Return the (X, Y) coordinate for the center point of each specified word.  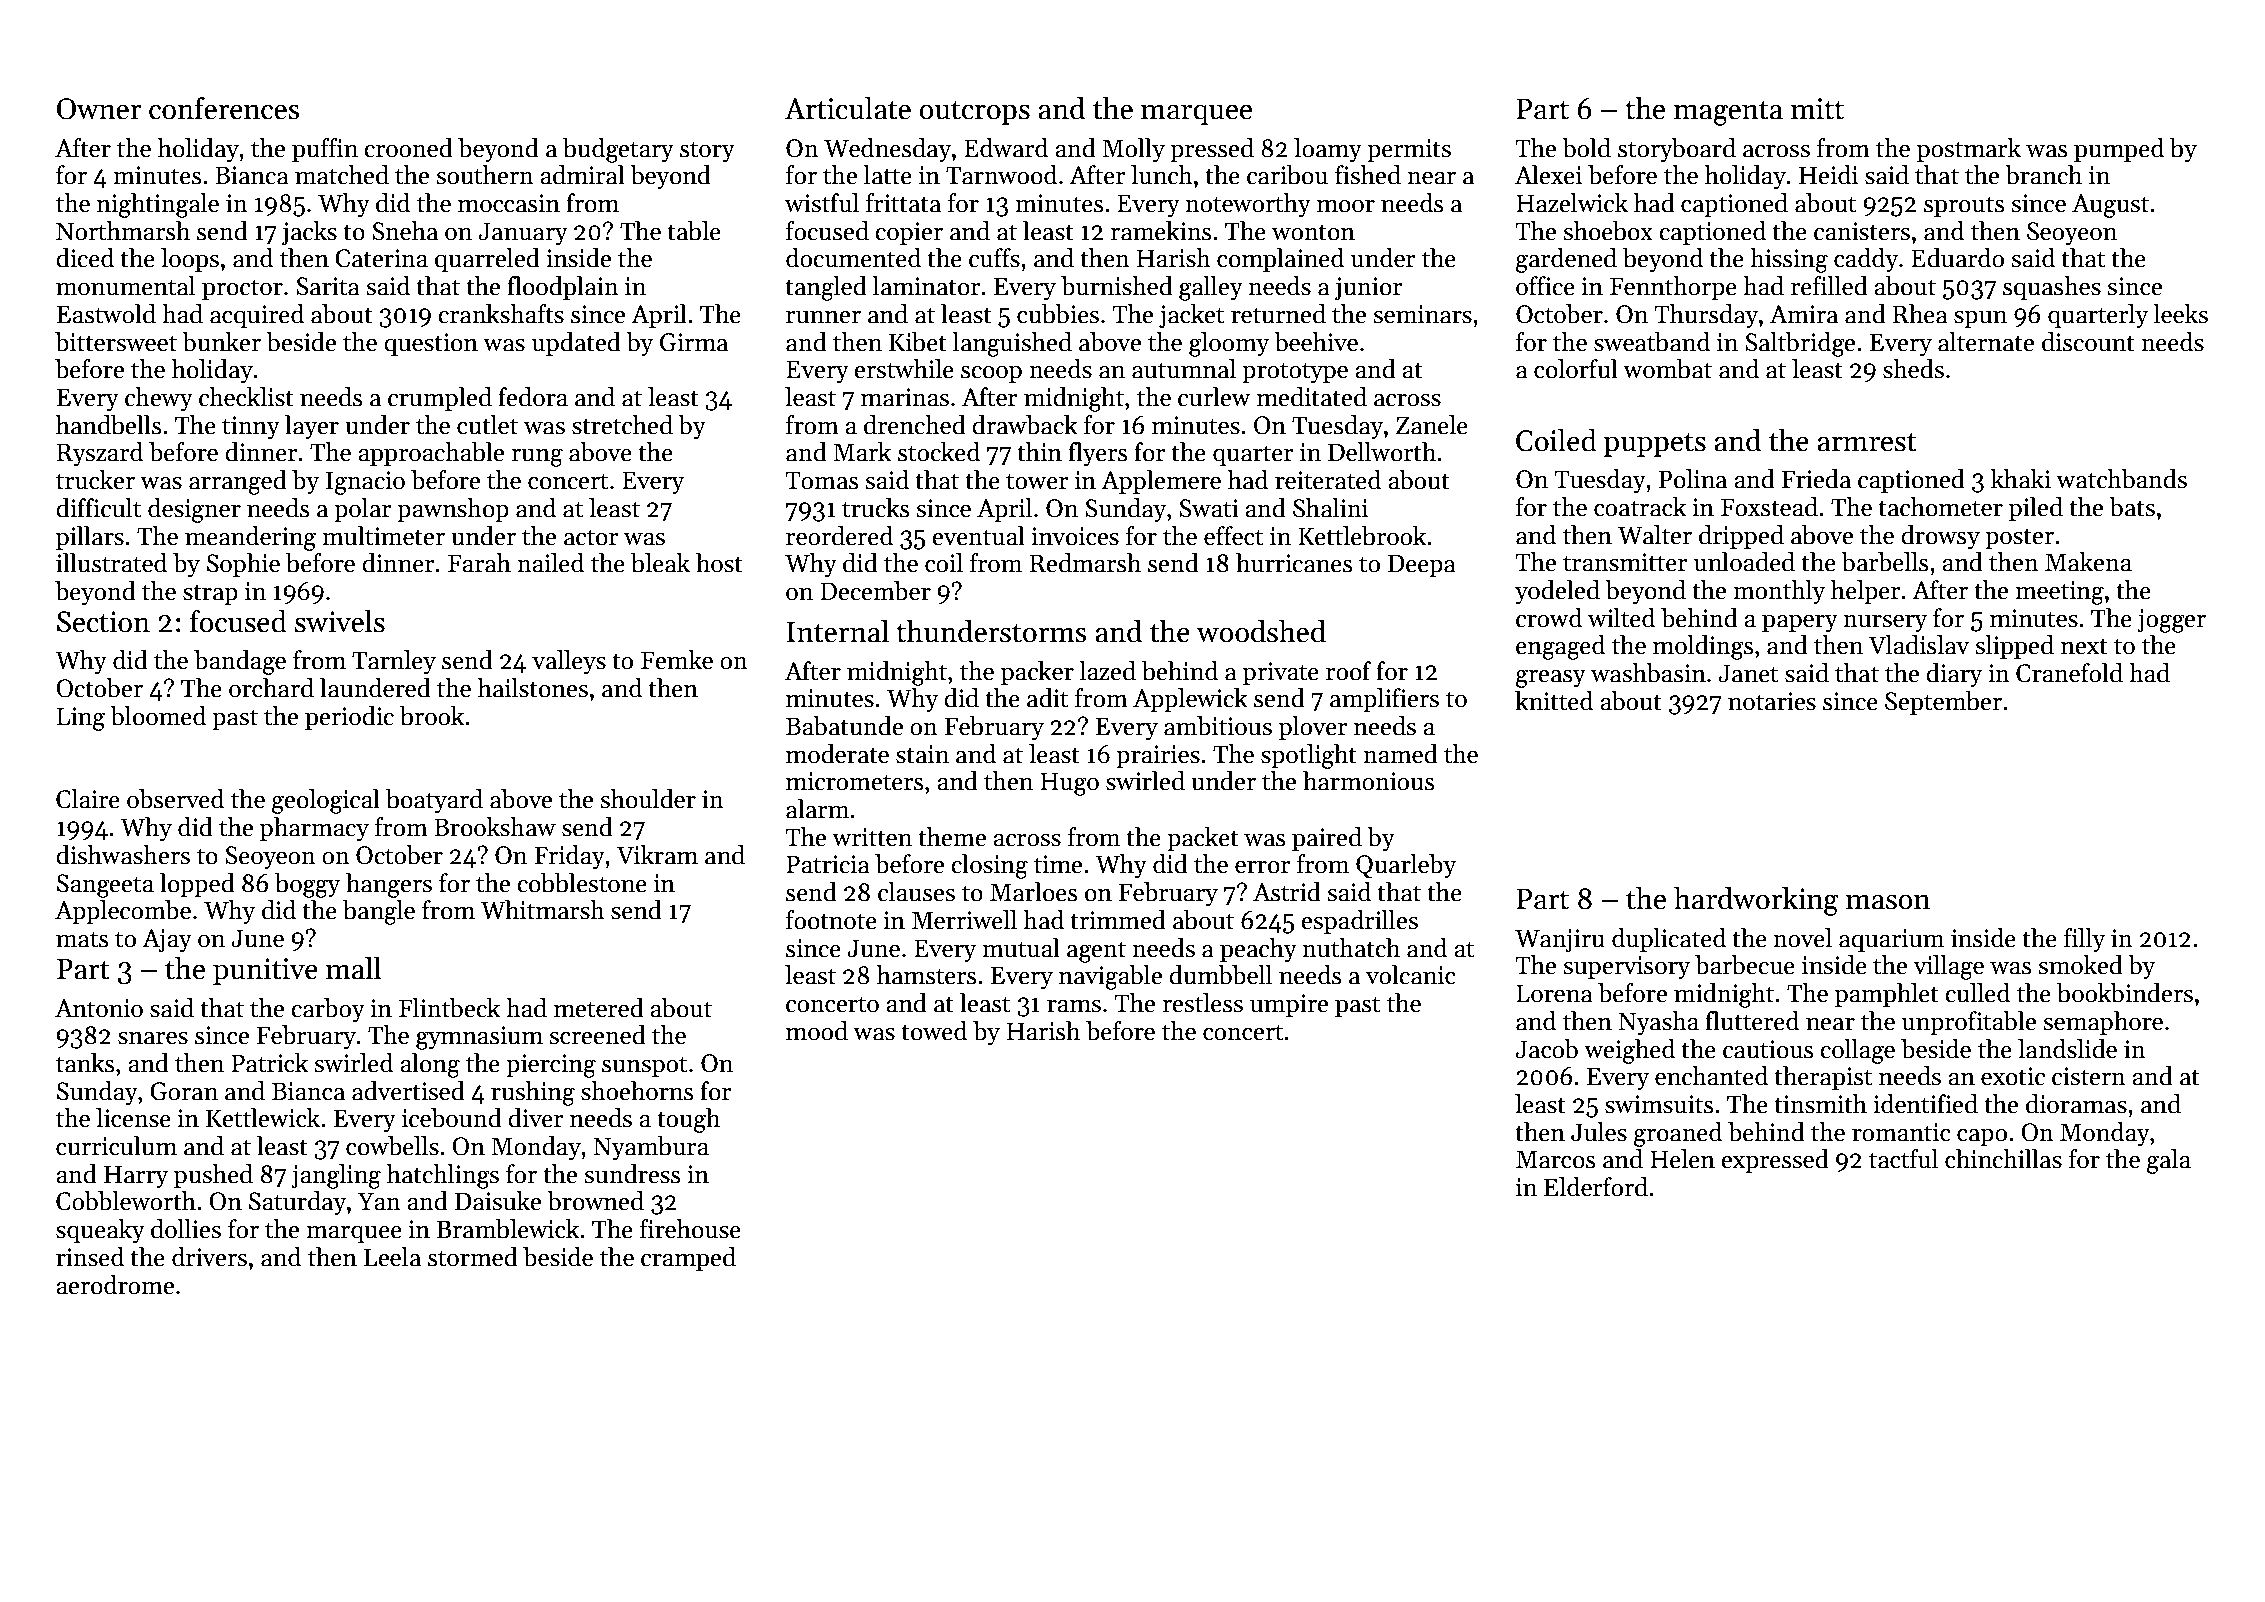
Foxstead (1769, 507)
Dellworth (1382, 452)
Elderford (1596, 1187)
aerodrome (115, 1285)
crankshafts (501, 314)
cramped (688, 1259)
